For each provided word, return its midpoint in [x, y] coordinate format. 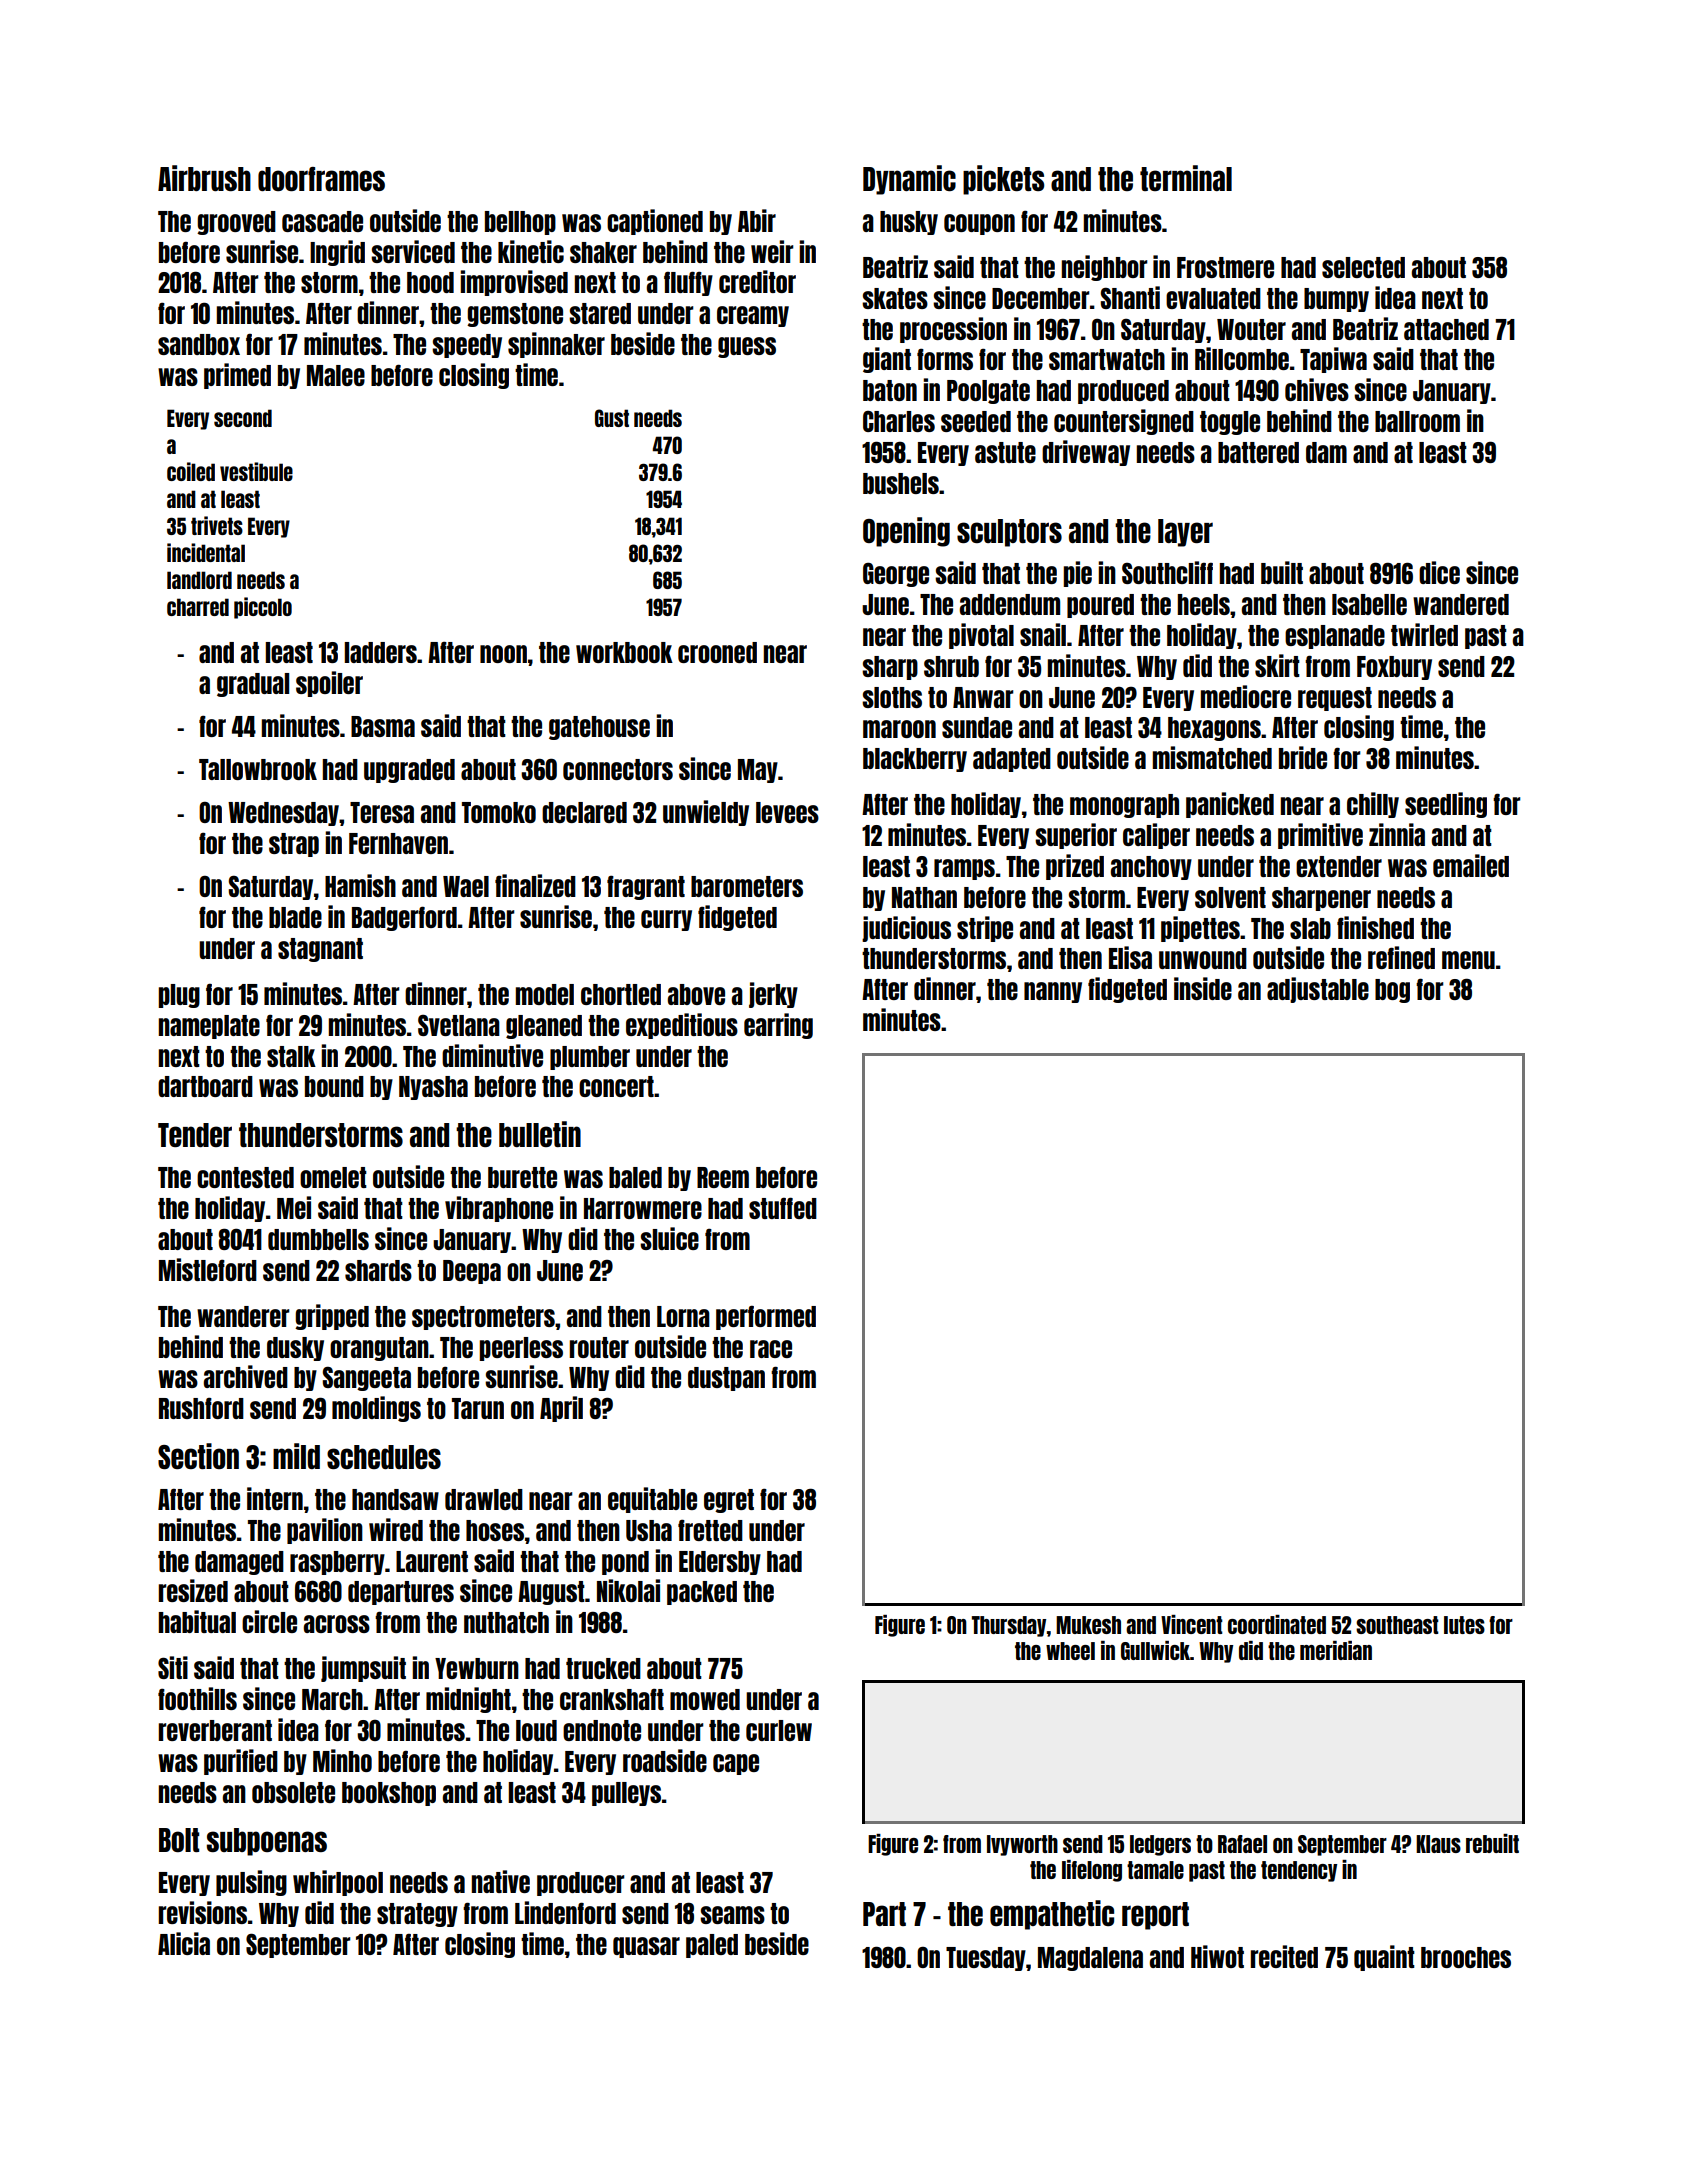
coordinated [1277, 1624]
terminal [1186, 178]
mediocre [1246, 696]
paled [712, 1946]
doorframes [321, 179]
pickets [1003, 180]
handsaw [395, 1499]
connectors [618, 769]
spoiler [329, 684]
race [771, 1349]
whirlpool [338, 1883]
